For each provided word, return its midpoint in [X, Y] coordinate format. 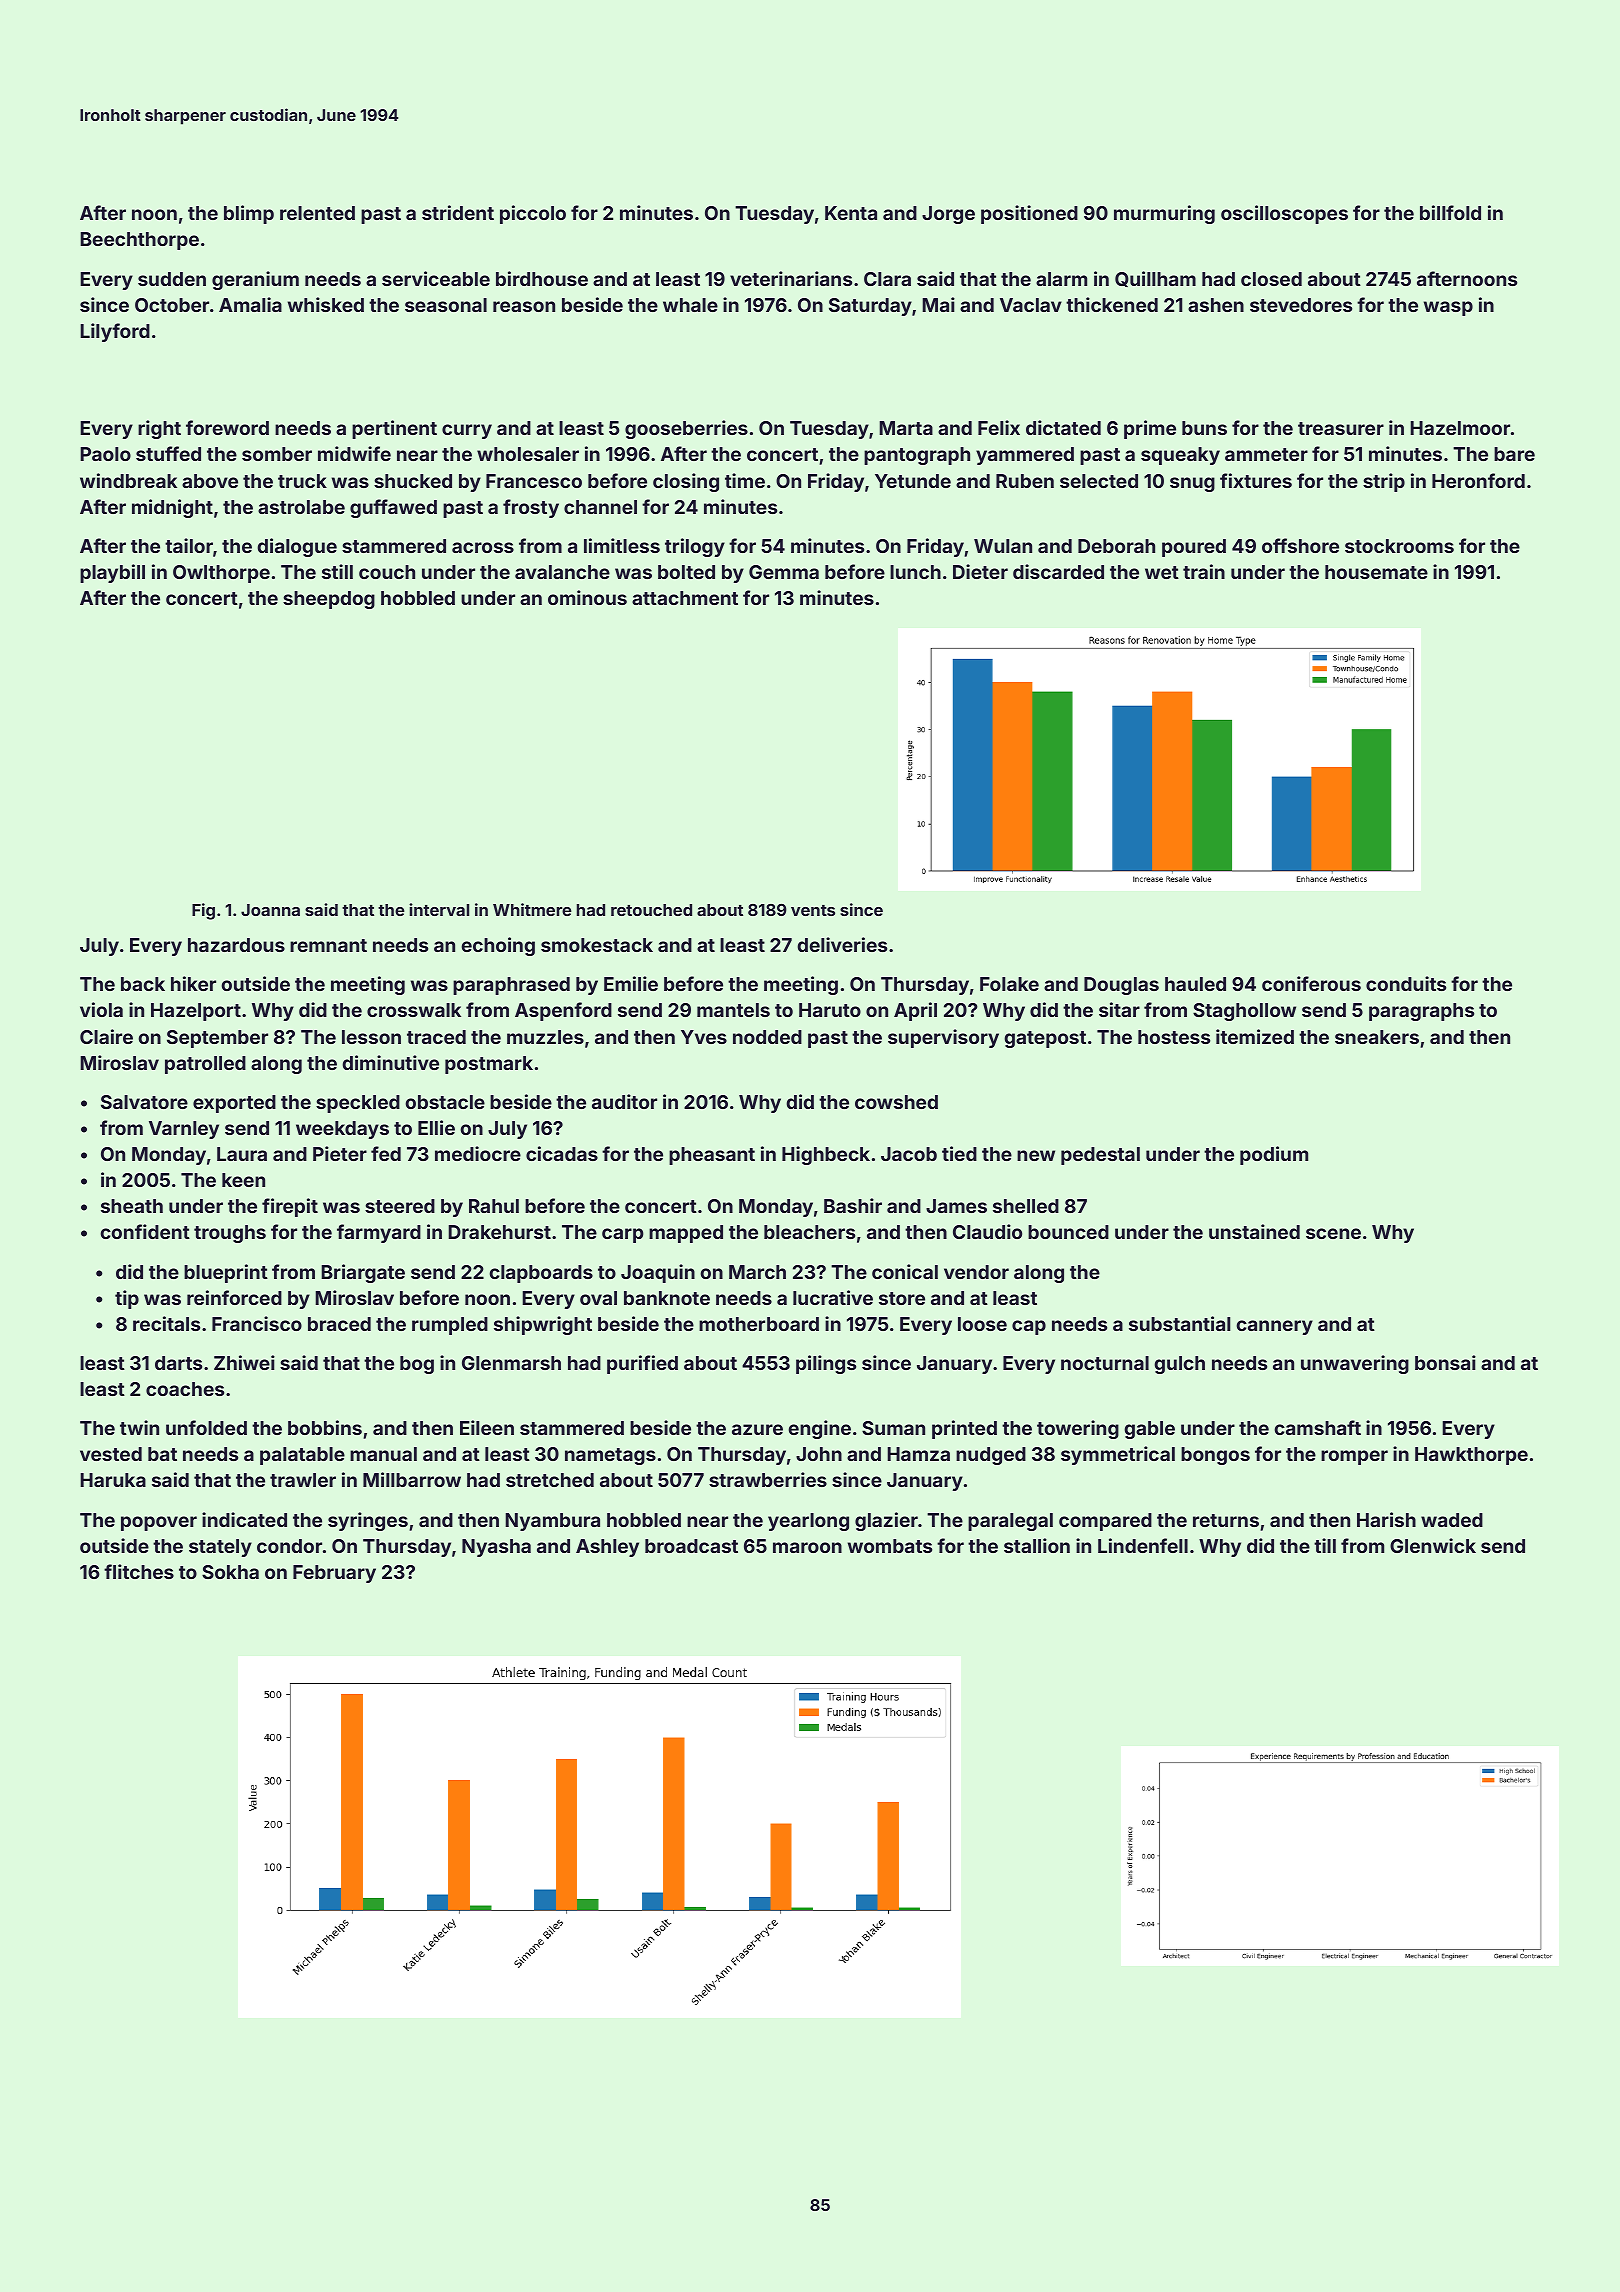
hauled [1195, 984]
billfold [1450, 212]
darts [178, 1363]
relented [317, 213]
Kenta [851, 213]
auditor [624, 1101]
